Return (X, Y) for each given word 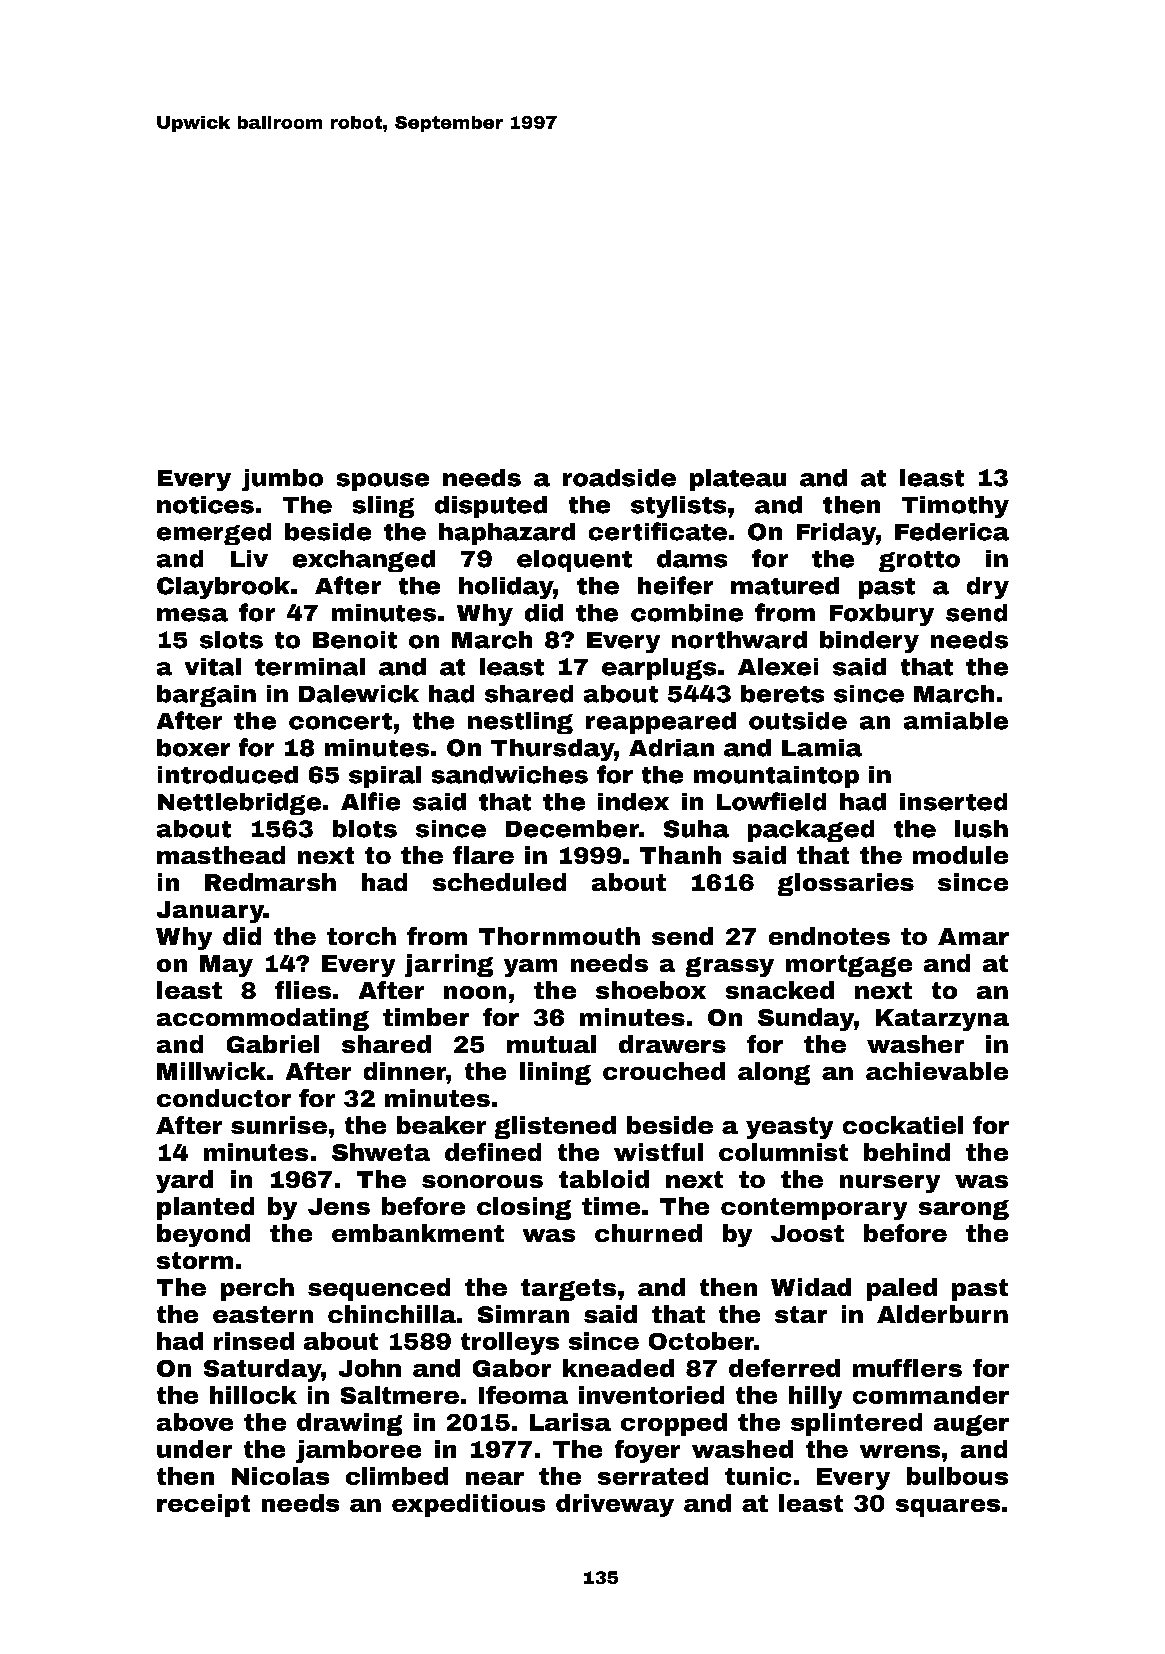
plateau (738, 480)
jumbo (282, 480)
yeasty (789, 1128)
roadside (619, 478)
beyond (203, 1235)
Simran (523, 1314)
